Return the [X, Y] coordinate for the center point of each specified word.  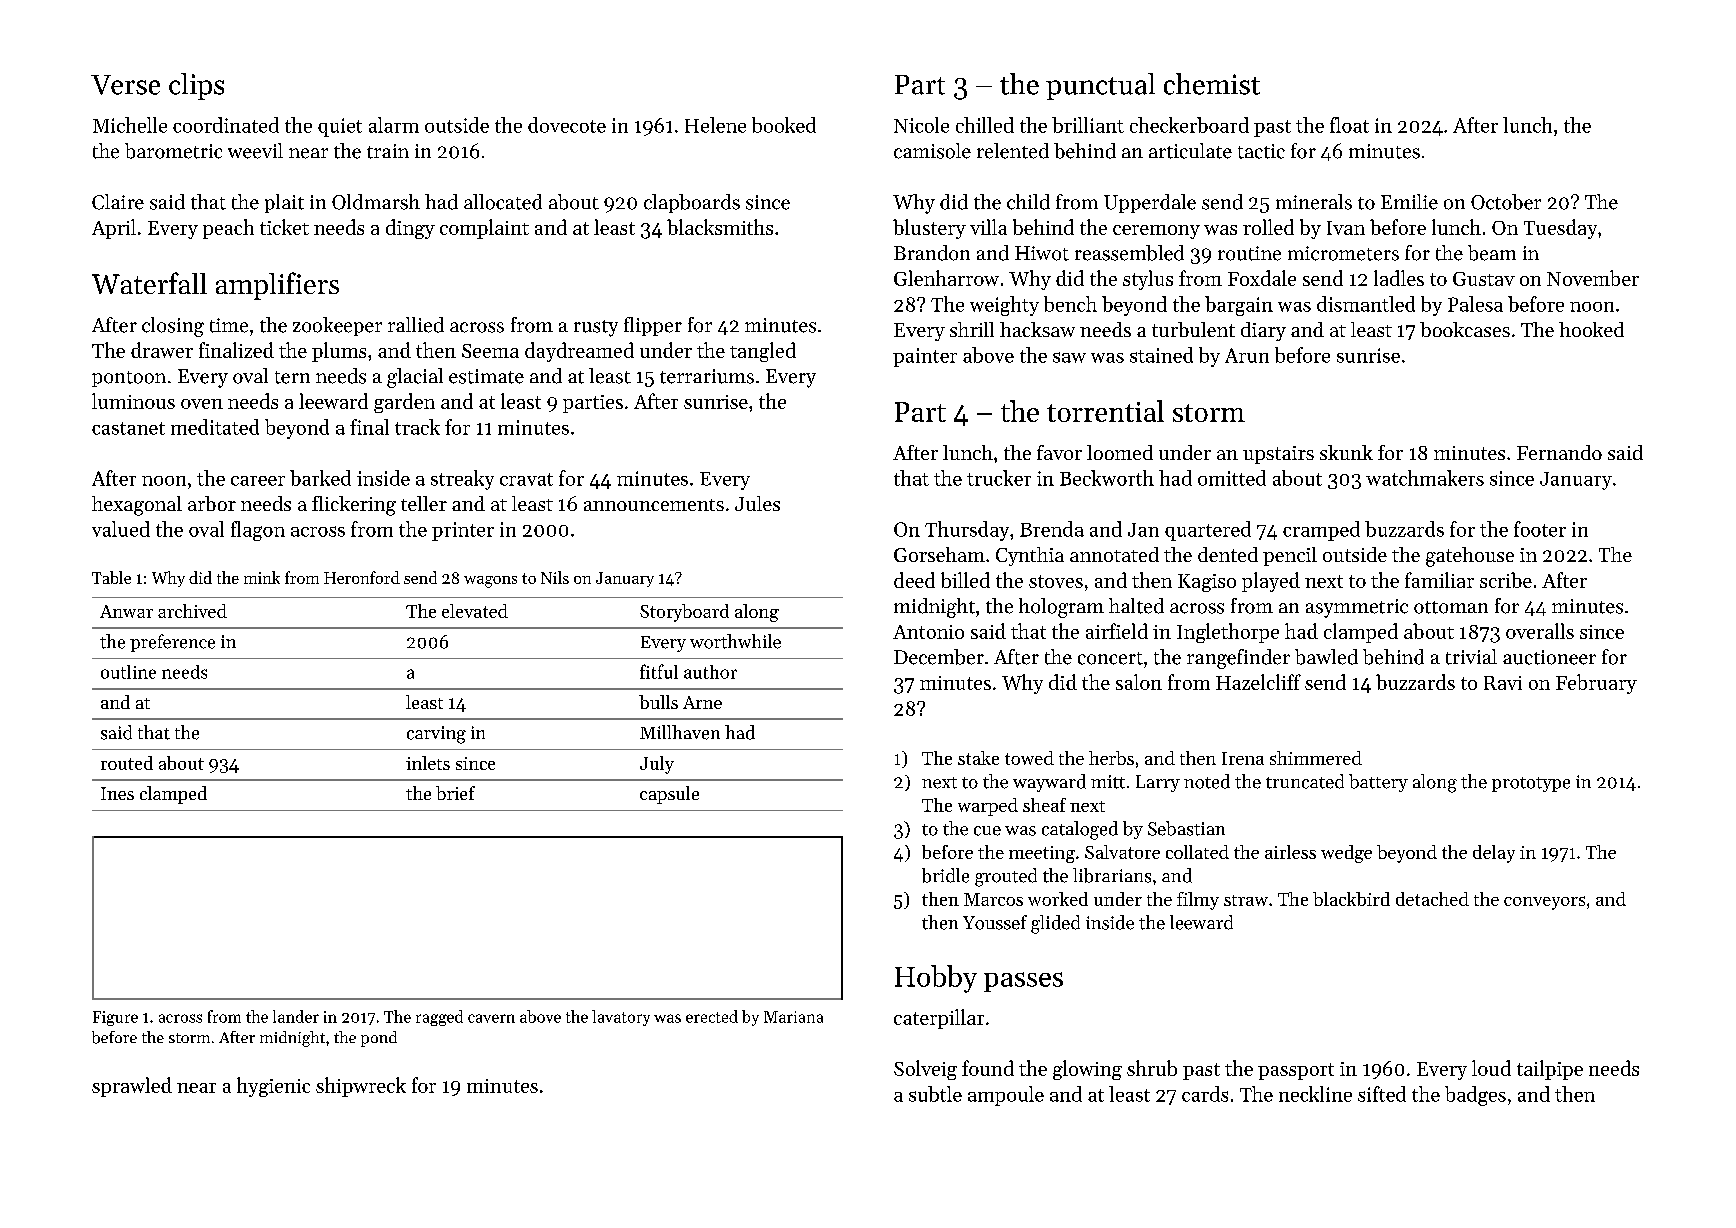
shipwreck [361, 1087]
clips [196, 86]
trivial [1471, 657]
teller [424, 503]
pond [379, 1039]
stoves [1056, 581]
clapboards [692, 203]
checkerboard [1189, 125]
